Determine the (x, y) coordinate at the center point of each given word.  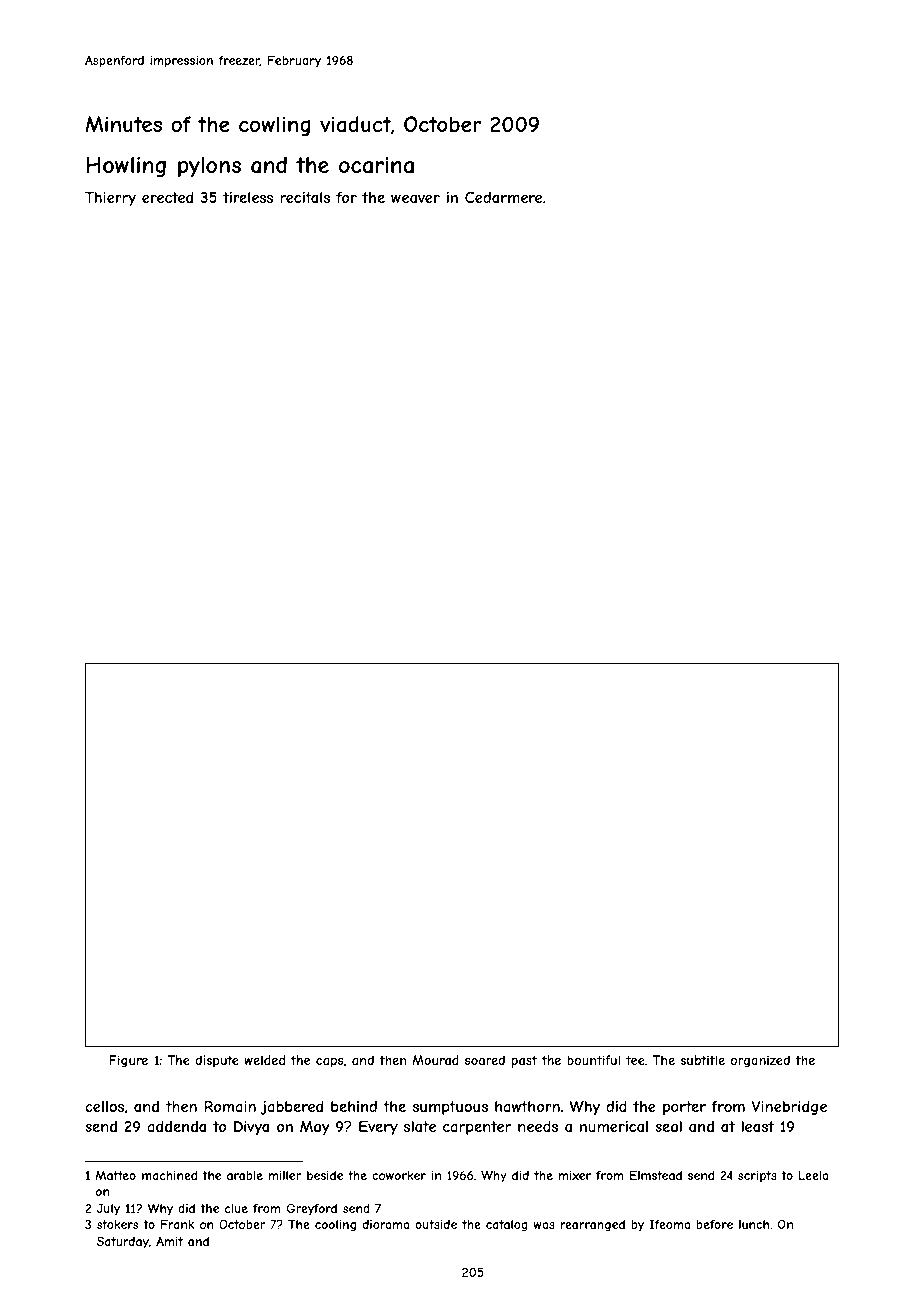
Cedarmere (503, 197)
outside (436, 1224)
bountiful (593, 1060)
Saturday (123, 1242)
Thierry (110, 199)
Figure (128, 1061)
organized (760, 1061)
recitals (305, 197)
